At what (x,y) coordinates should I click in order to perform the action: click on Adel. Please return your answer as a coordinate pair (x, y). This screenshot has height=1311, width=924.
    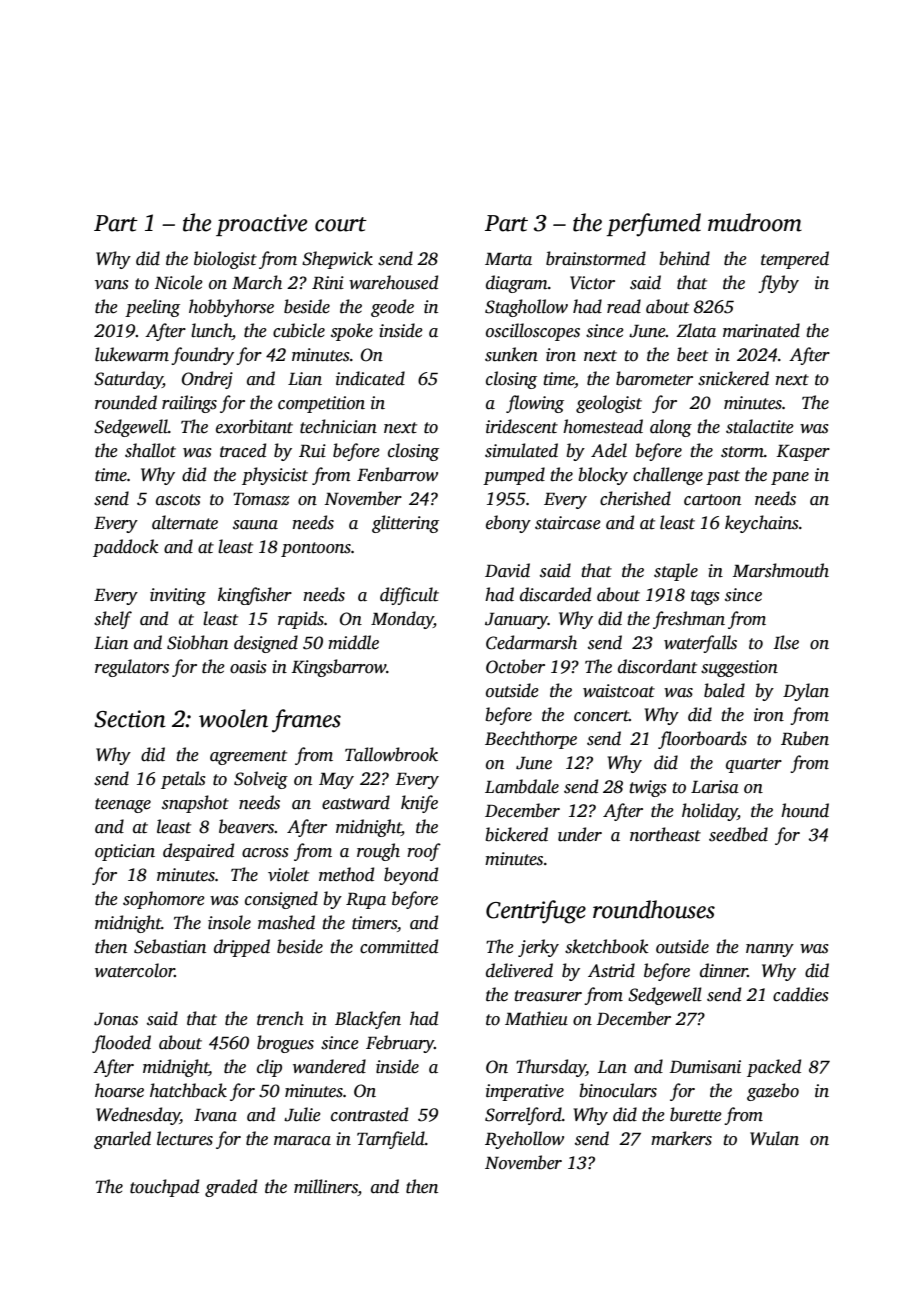
    Looking at the image, I should click on (609, 450).
